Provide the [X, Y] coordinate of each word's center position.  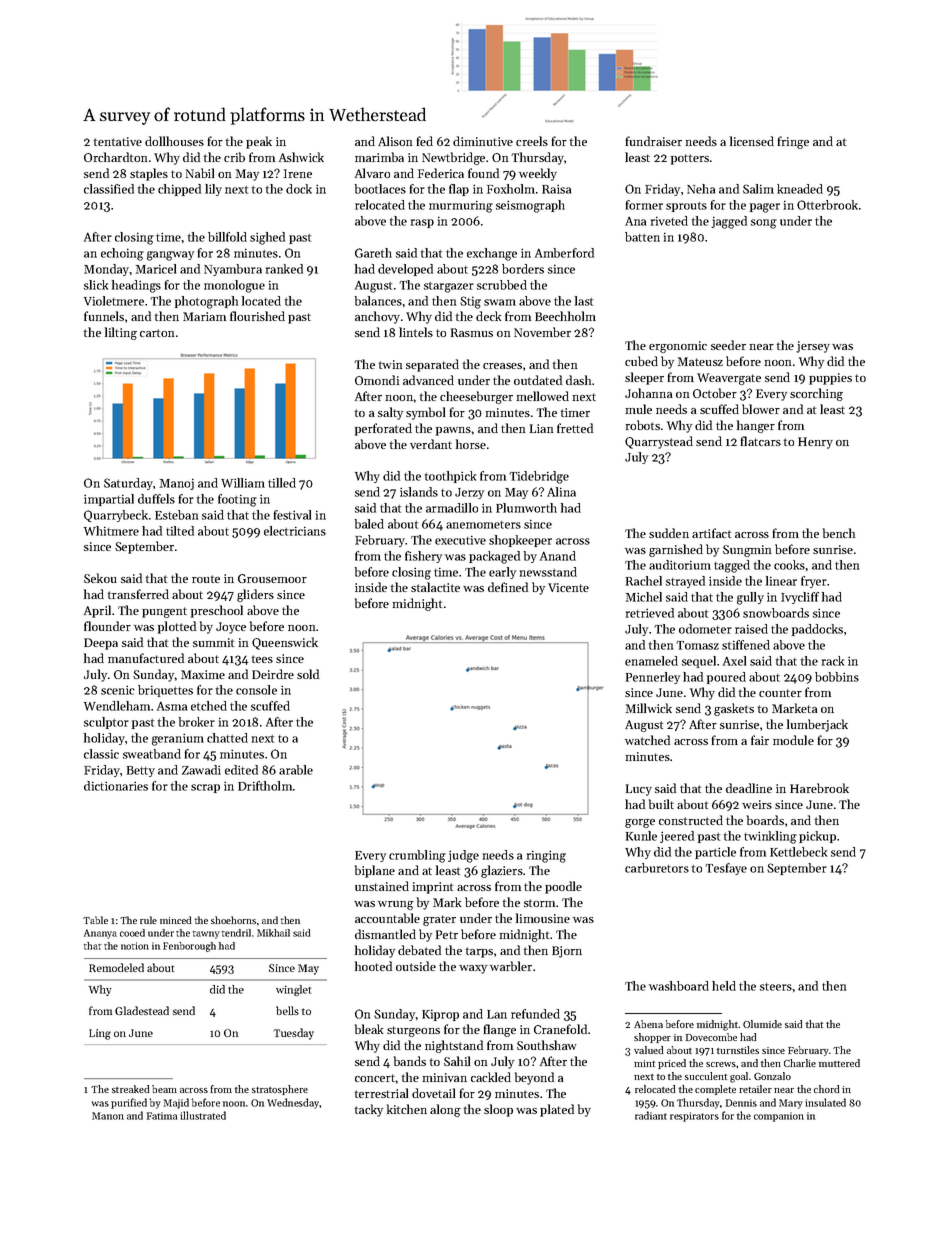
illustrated [203, 1115]
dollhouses [174, 141]
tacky [369, 1110]
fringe [793, 142]
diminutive [483, 141]
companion [779, 1117]
